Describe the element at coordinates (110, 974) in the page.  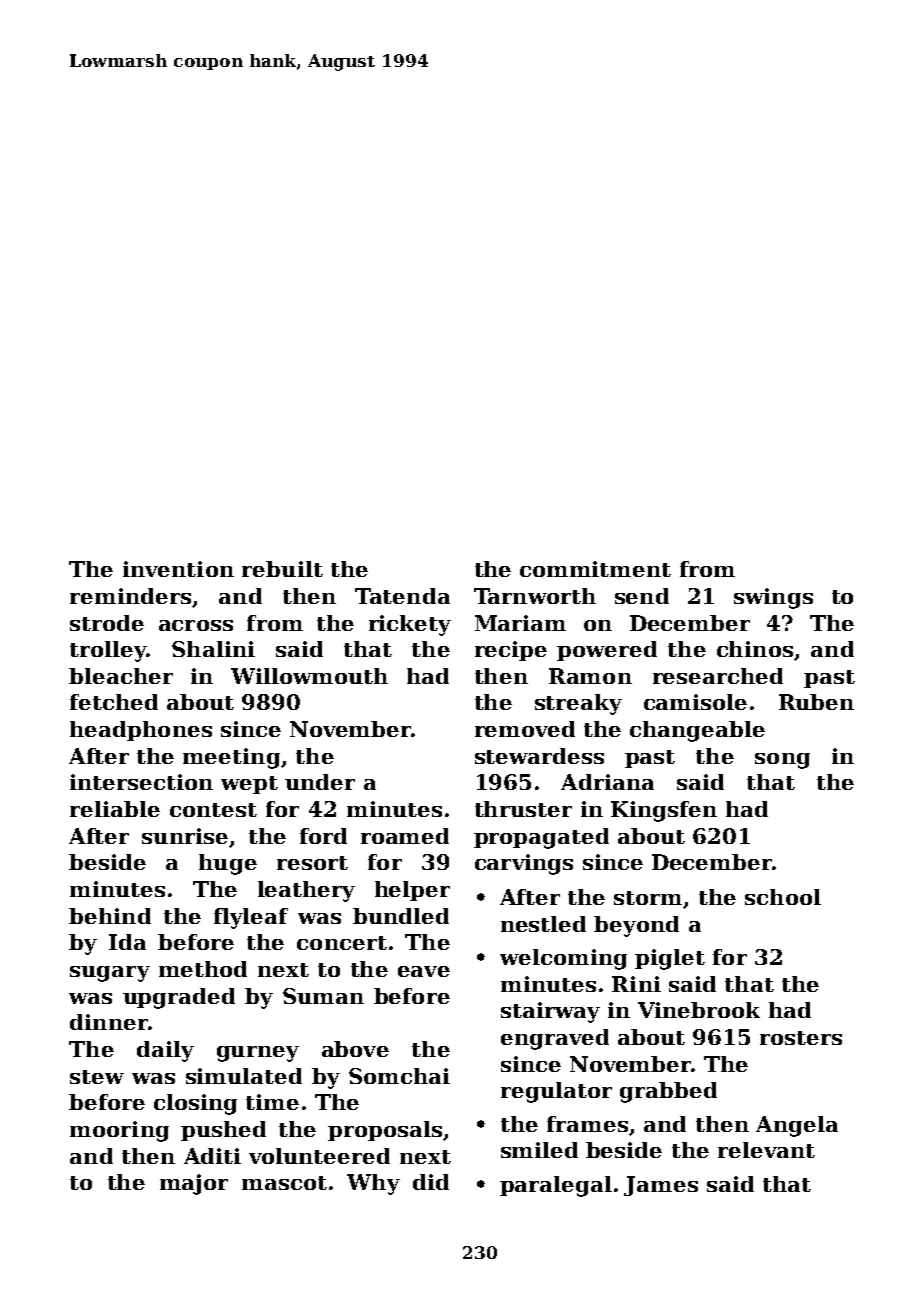
I see `sugary` at that location.
